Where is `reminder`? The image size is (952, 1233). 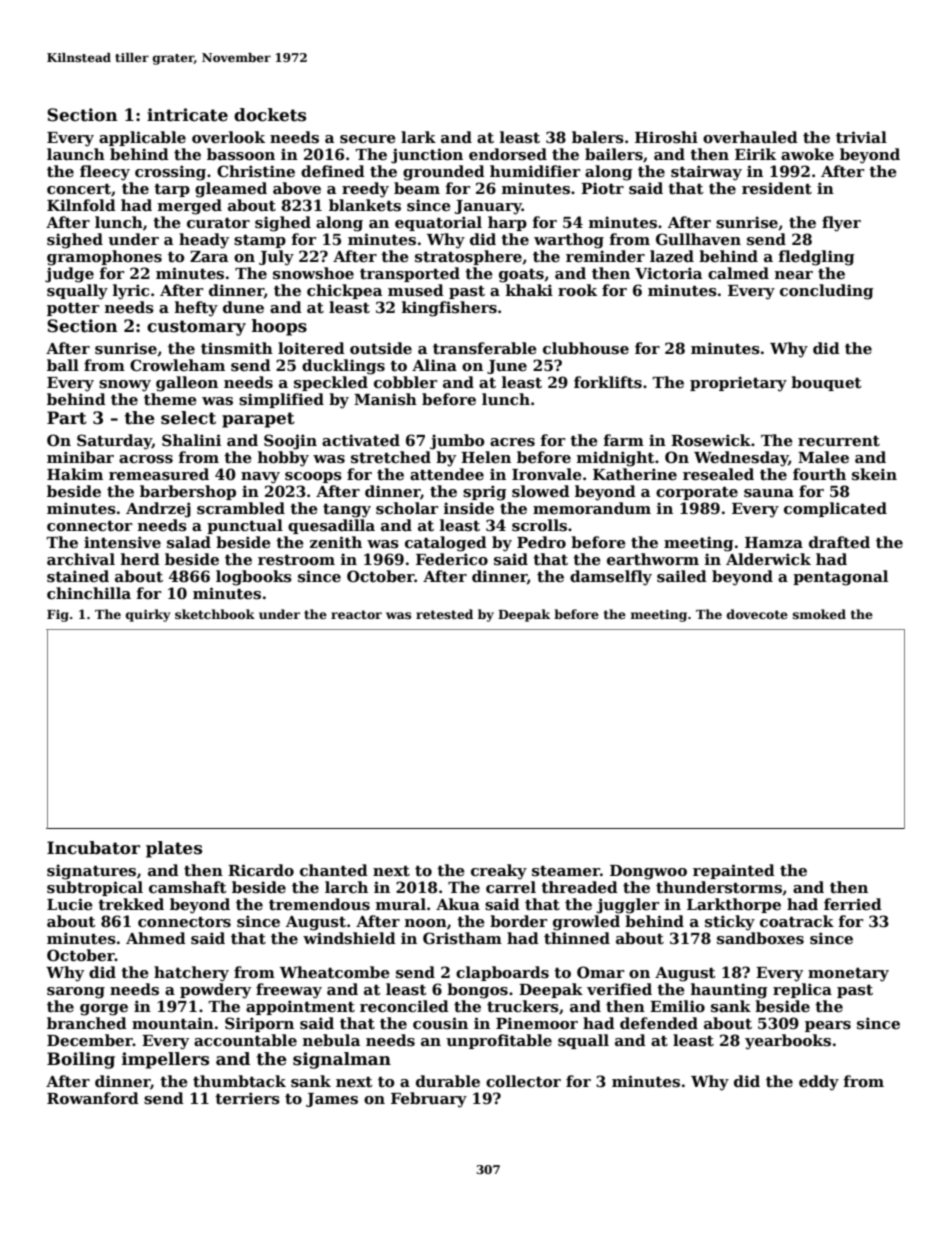
reminder is located at coordinates (605, 256).
